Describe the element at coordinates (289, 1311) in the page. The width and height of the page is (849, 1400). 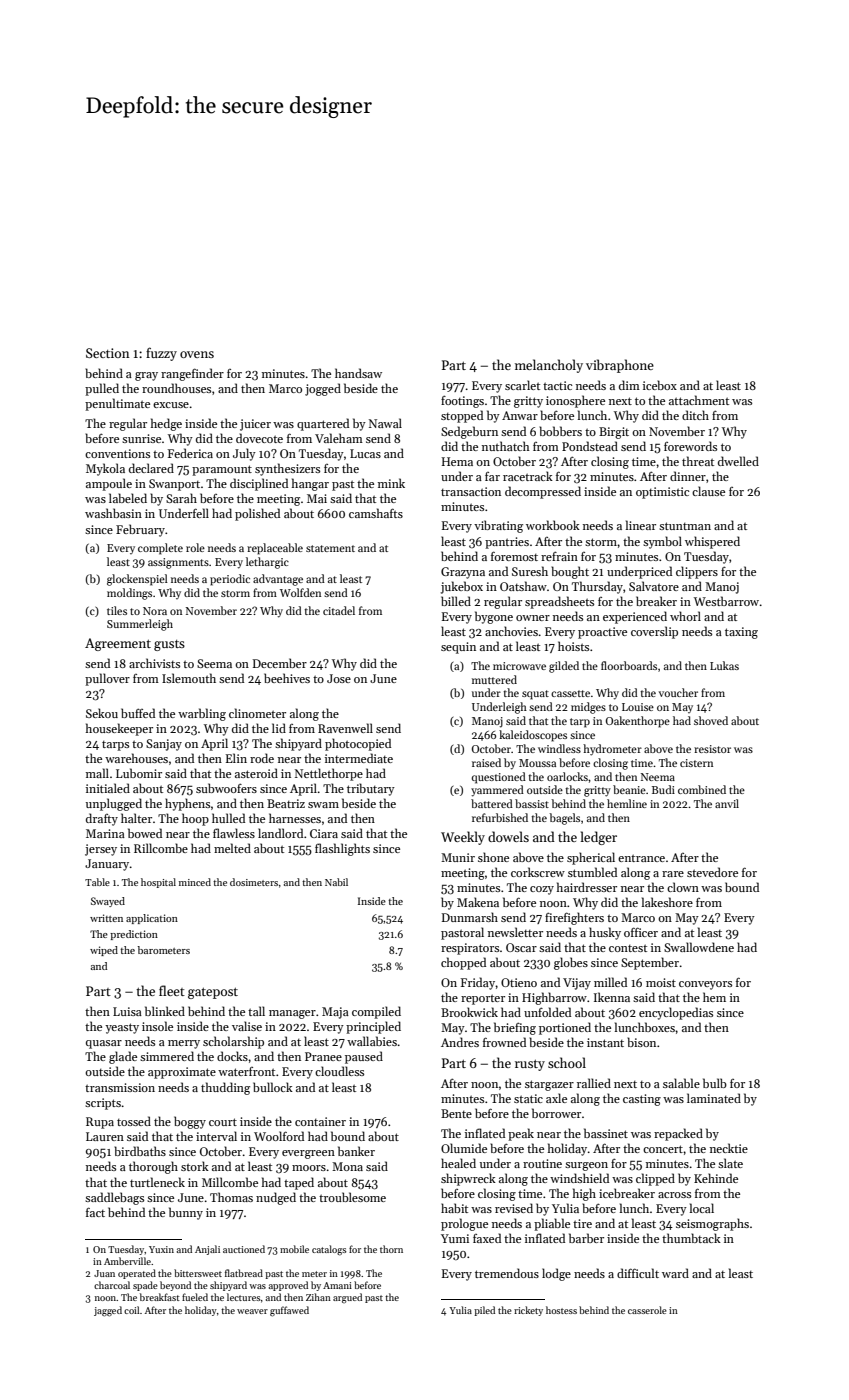
I see `guffawed` at that location.
